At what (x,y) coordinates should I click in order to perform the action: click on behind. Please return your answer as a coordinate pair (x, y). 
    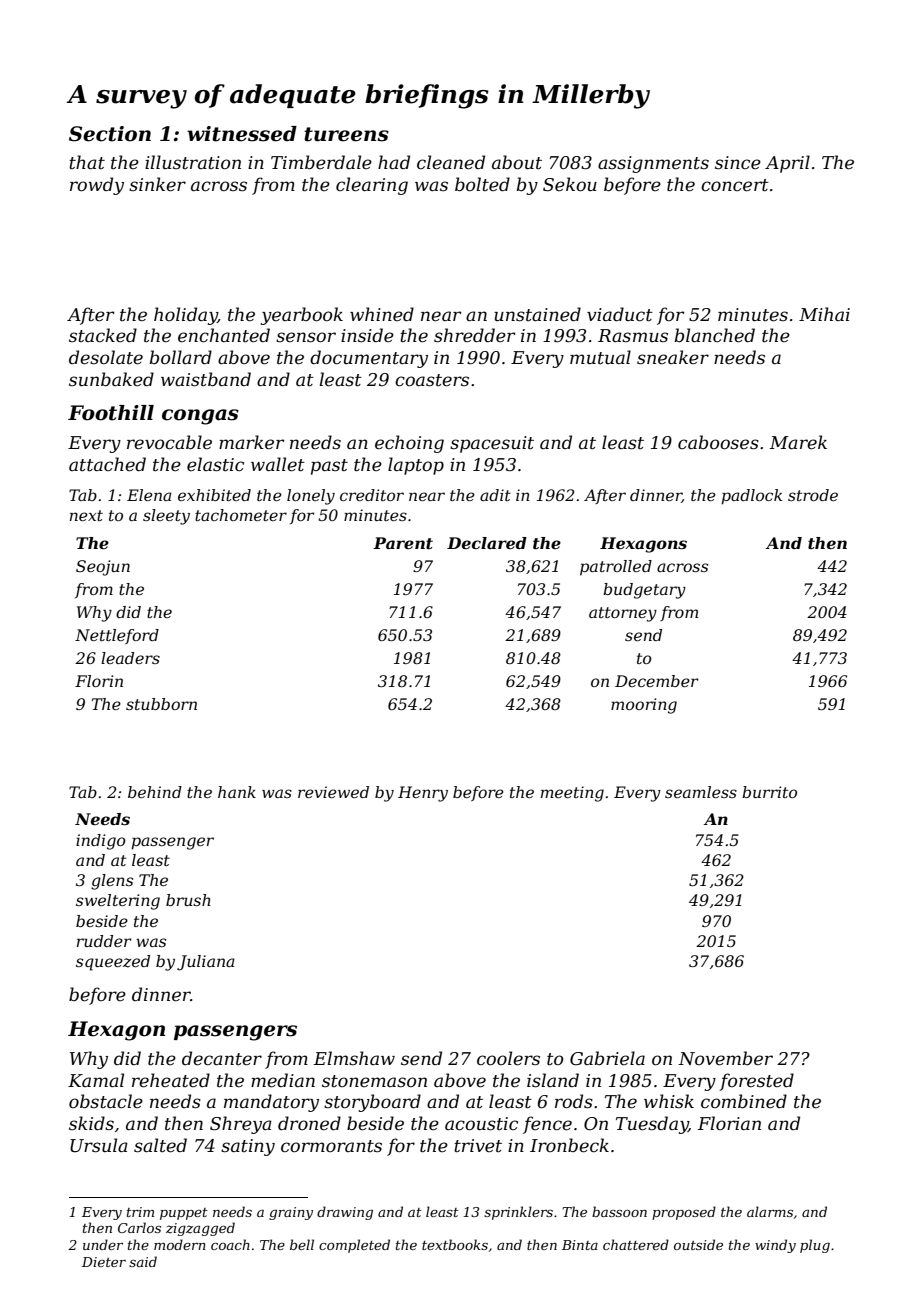
    Looking at the image, I should click on (155, 792).
